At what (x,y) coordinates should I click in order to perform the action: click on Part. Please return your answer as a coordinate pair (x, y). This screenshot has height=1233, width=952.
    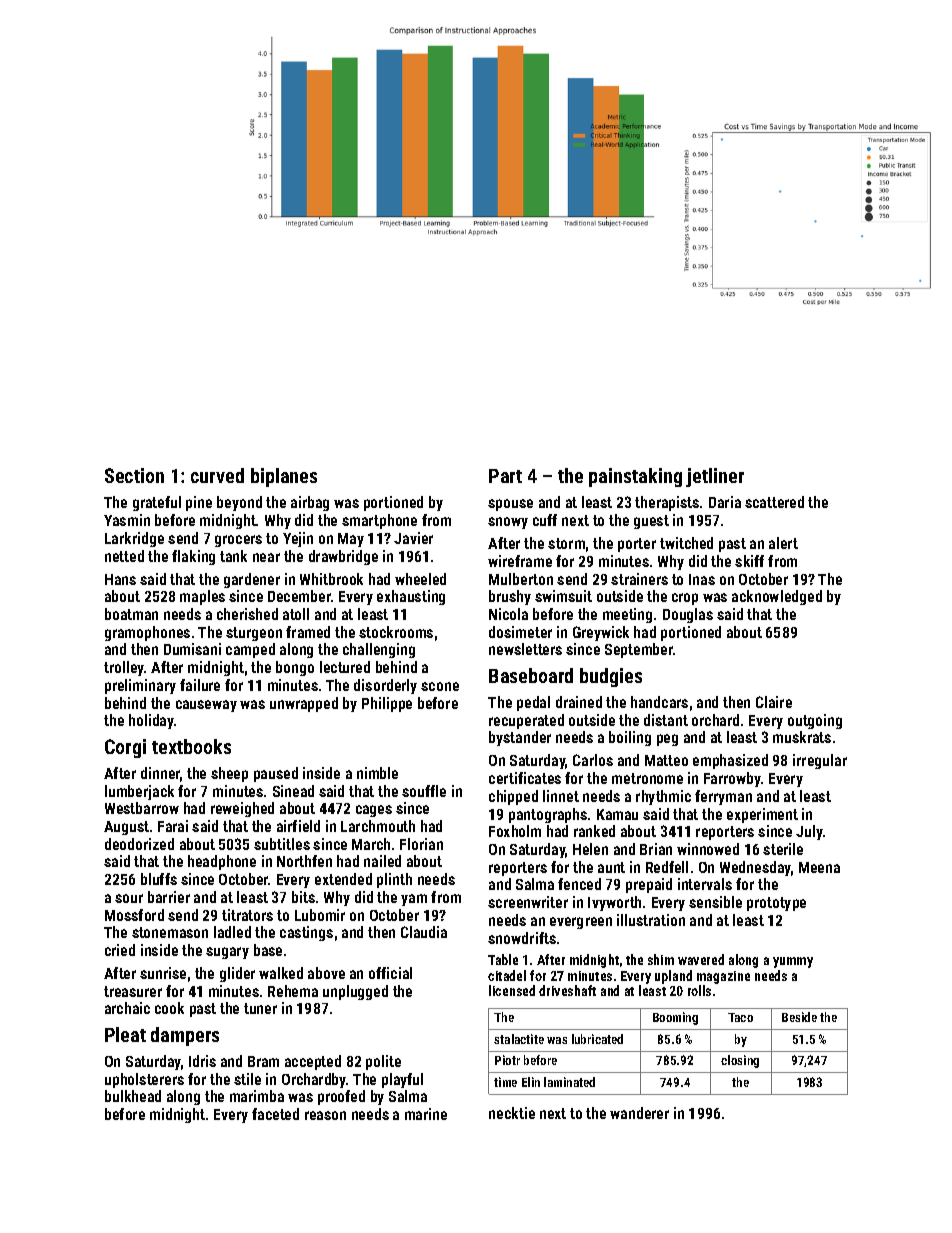
    Looking at the image, I should click on (505, 476).
